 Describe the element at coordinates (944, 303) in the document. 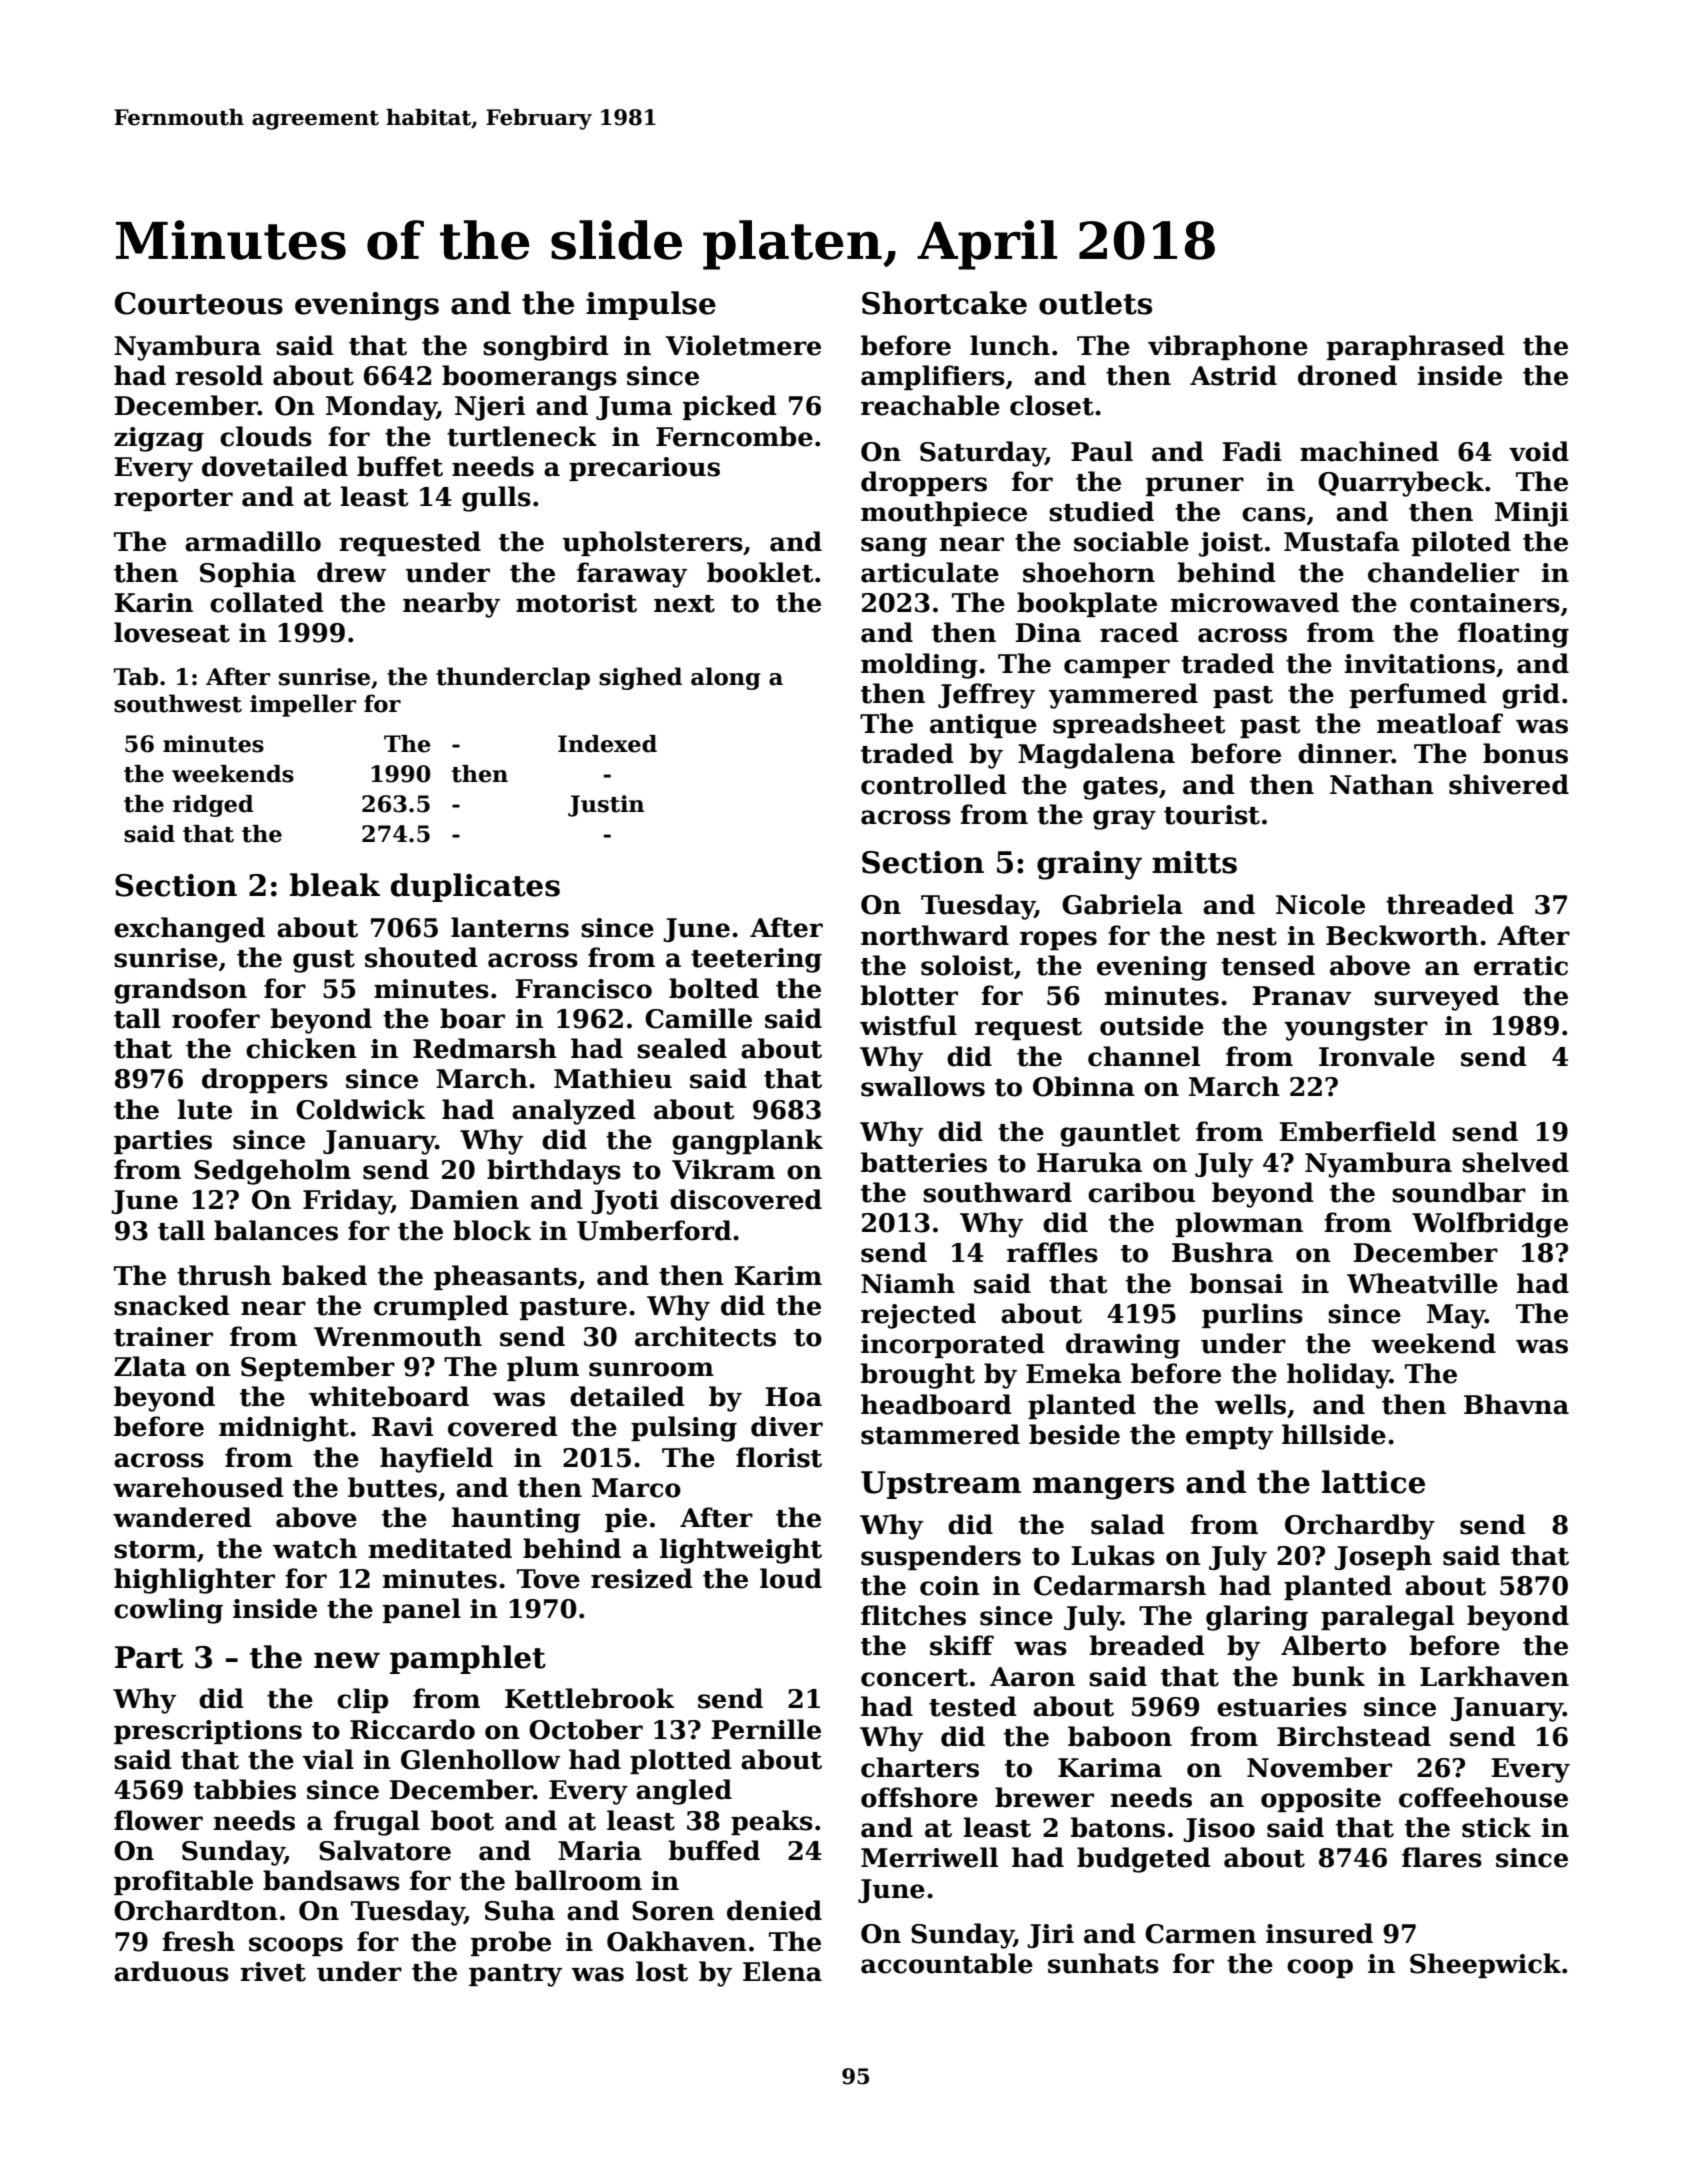

I see `Shortcake` at that location.
